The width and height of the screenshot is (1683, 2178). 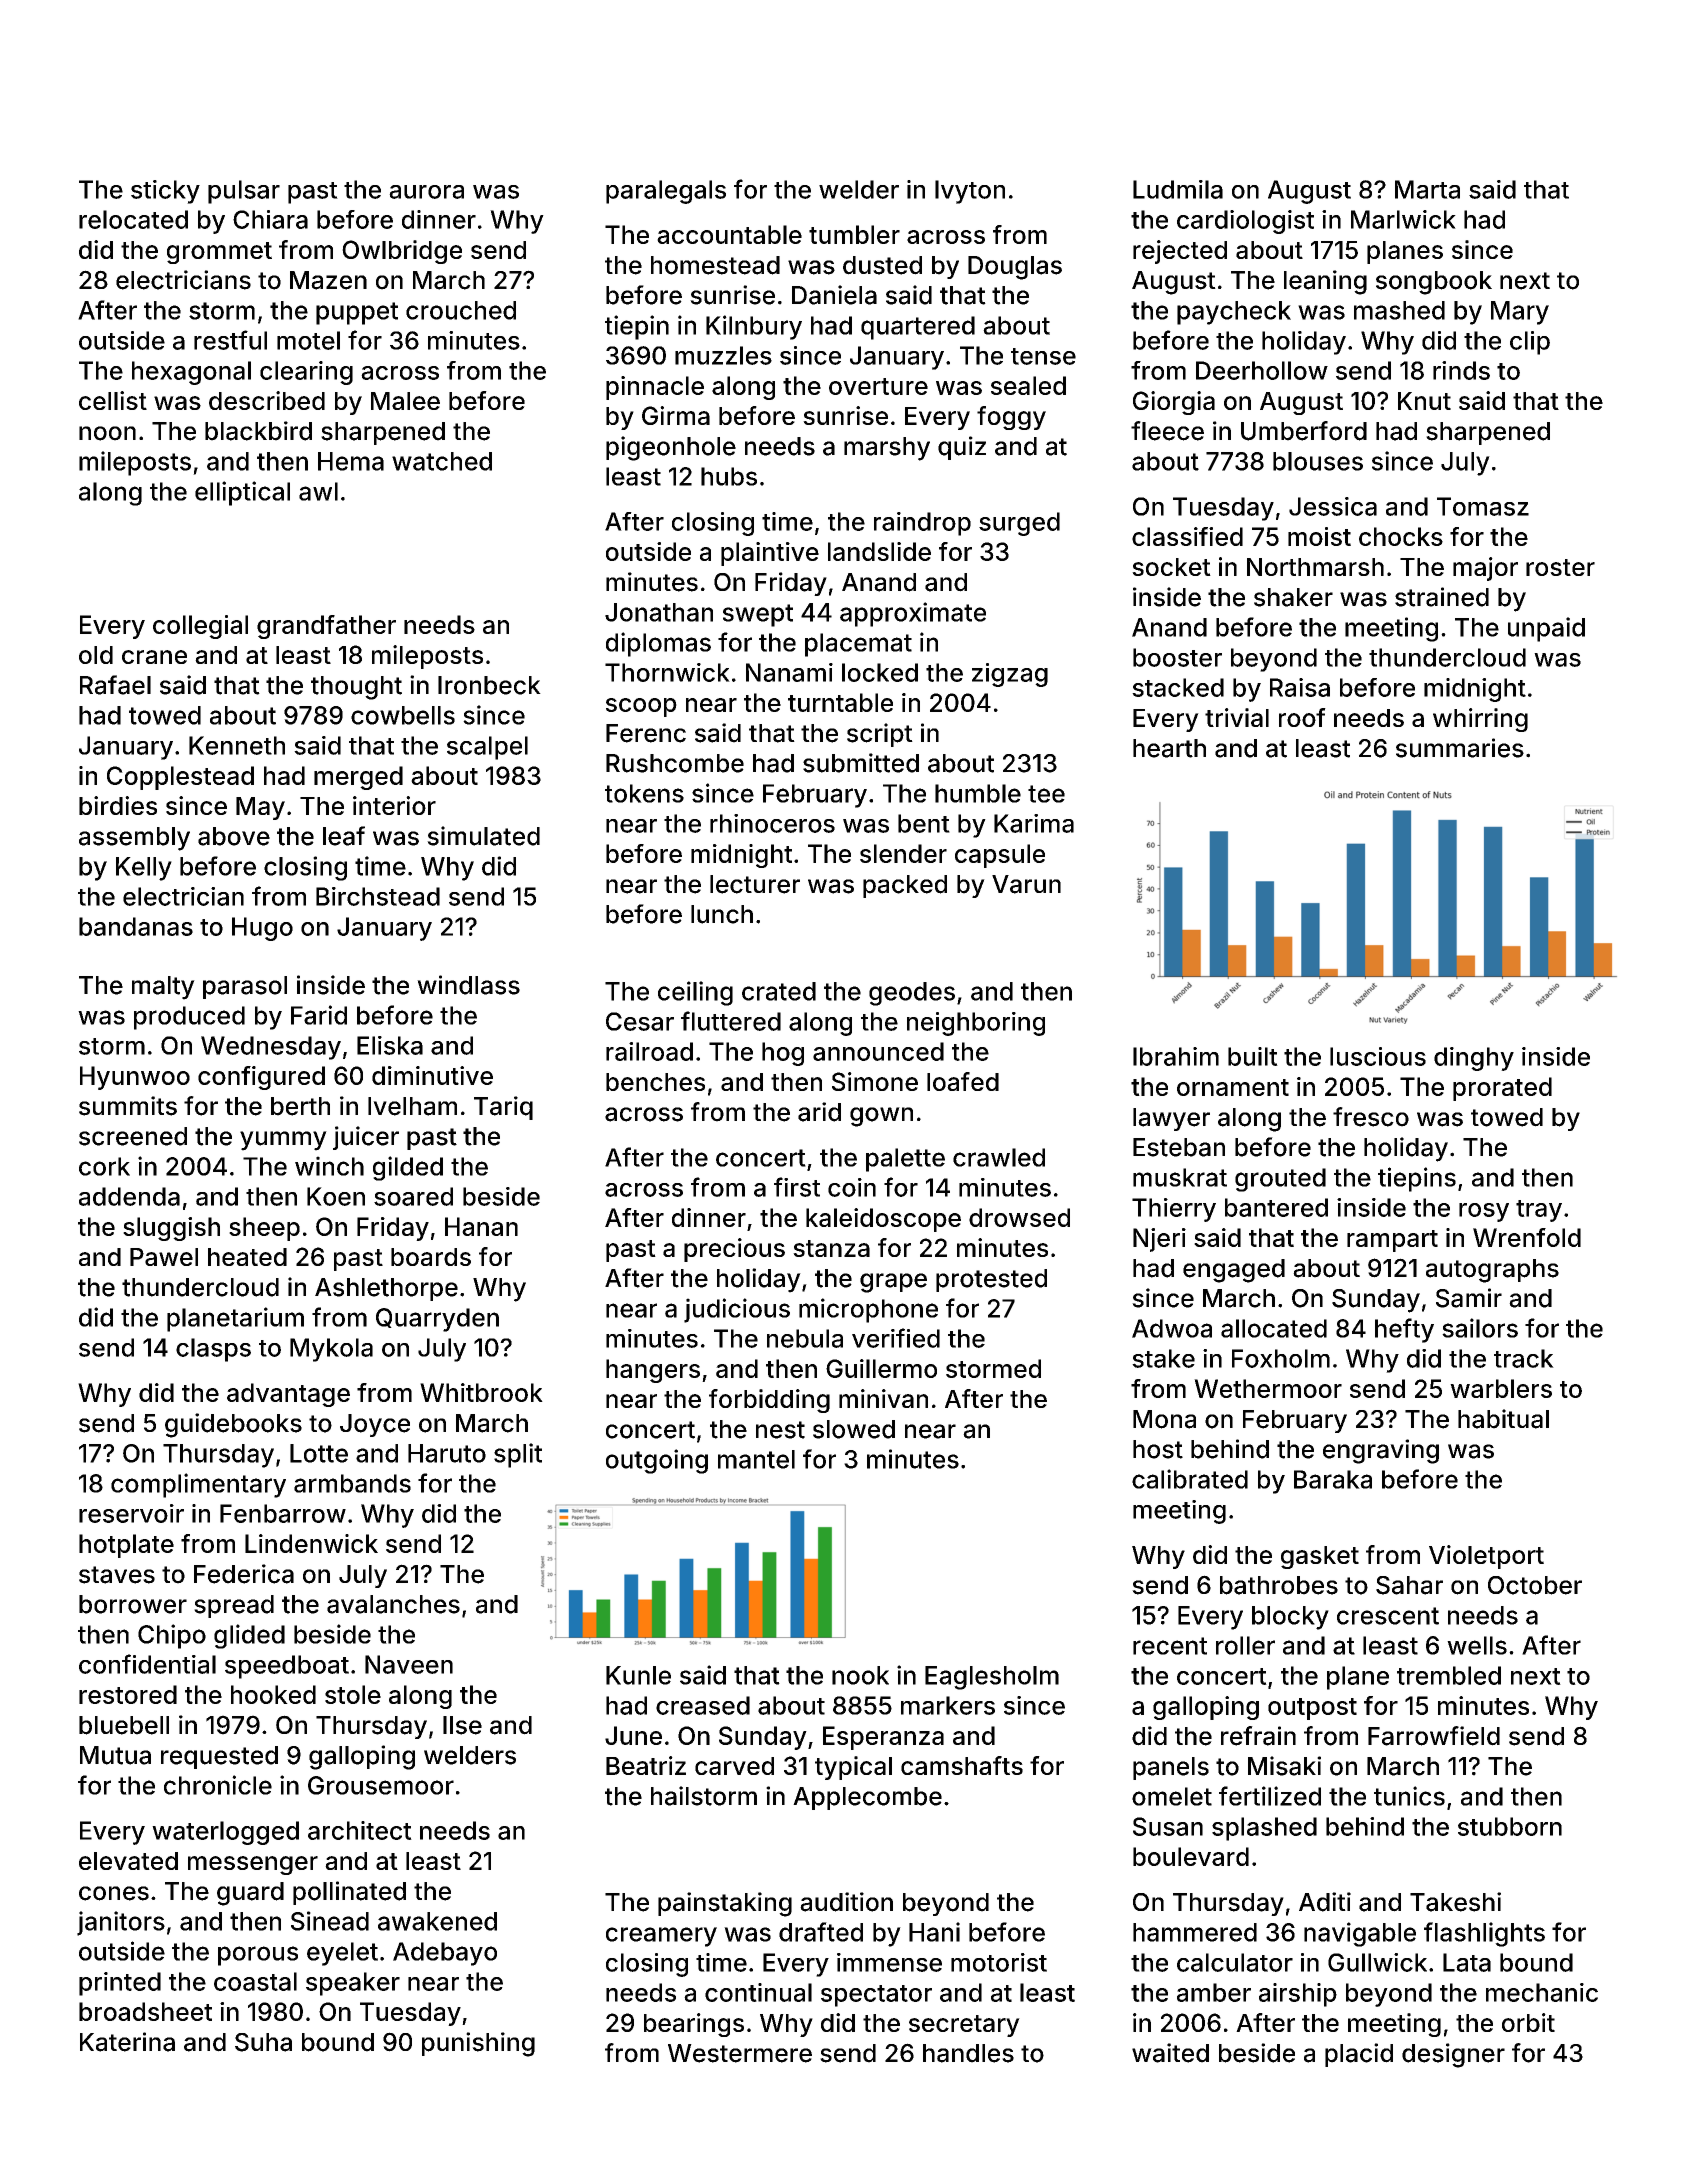 I want to click on submitted, so click(x=861, y=763).
